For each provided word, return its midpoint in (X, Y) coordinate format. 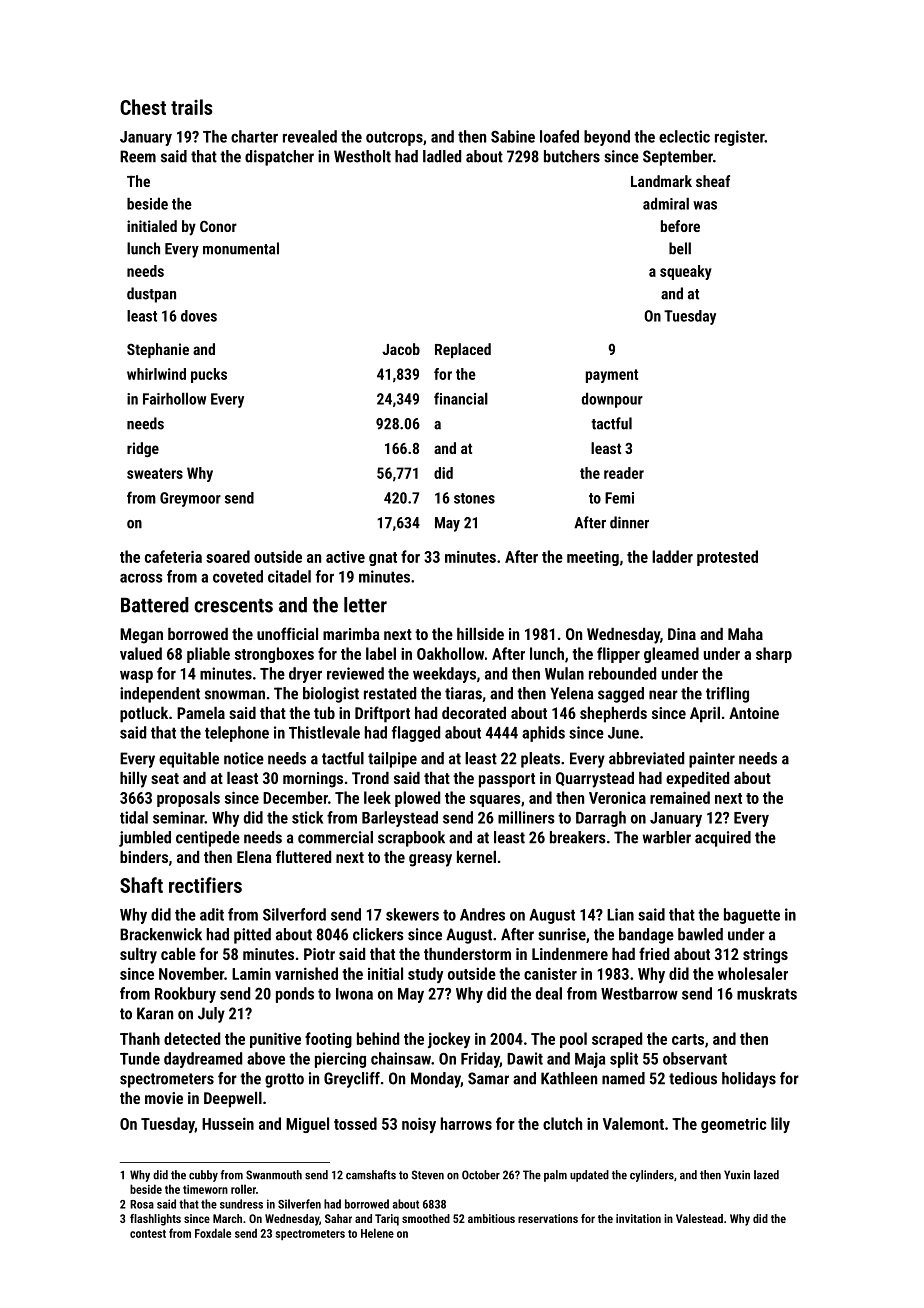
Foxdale (213, 1233)
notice (244, 758)
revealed (310, 136)
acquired (723, 839)
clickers (378, 934)
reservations (548, 1218)
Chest (143, 107)
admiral (666, 203)
